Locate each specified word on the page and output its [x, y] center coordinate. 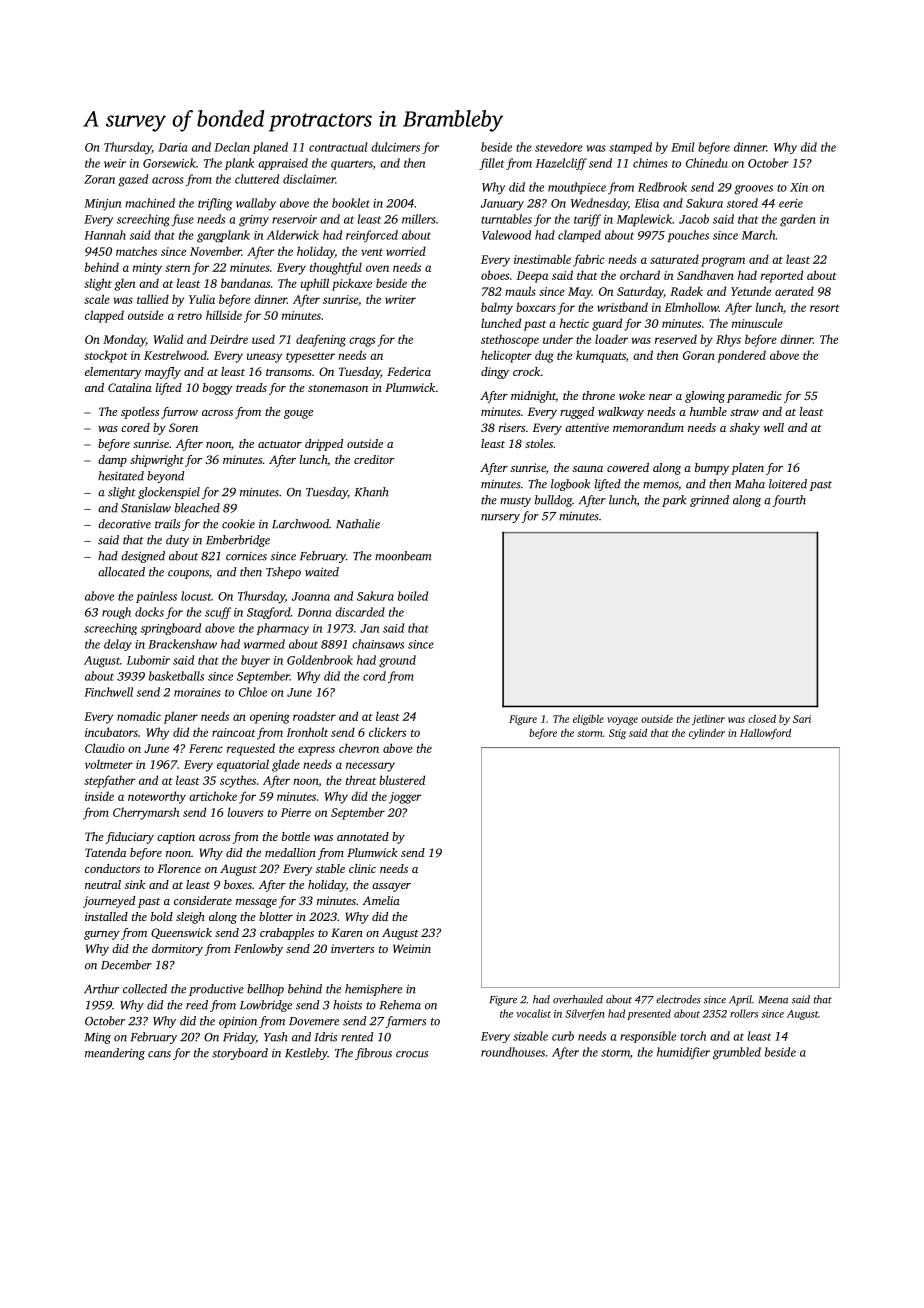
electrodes [678, 999]
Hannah [105, 235]
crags [362, 342]
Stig [617, 734]
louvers [245, 812]
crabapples [287, 934]
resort [825, 308]
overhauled [578, 999]
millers [419, 219]
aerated [794, 291]
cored [135, 427]
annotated [363, 836]
